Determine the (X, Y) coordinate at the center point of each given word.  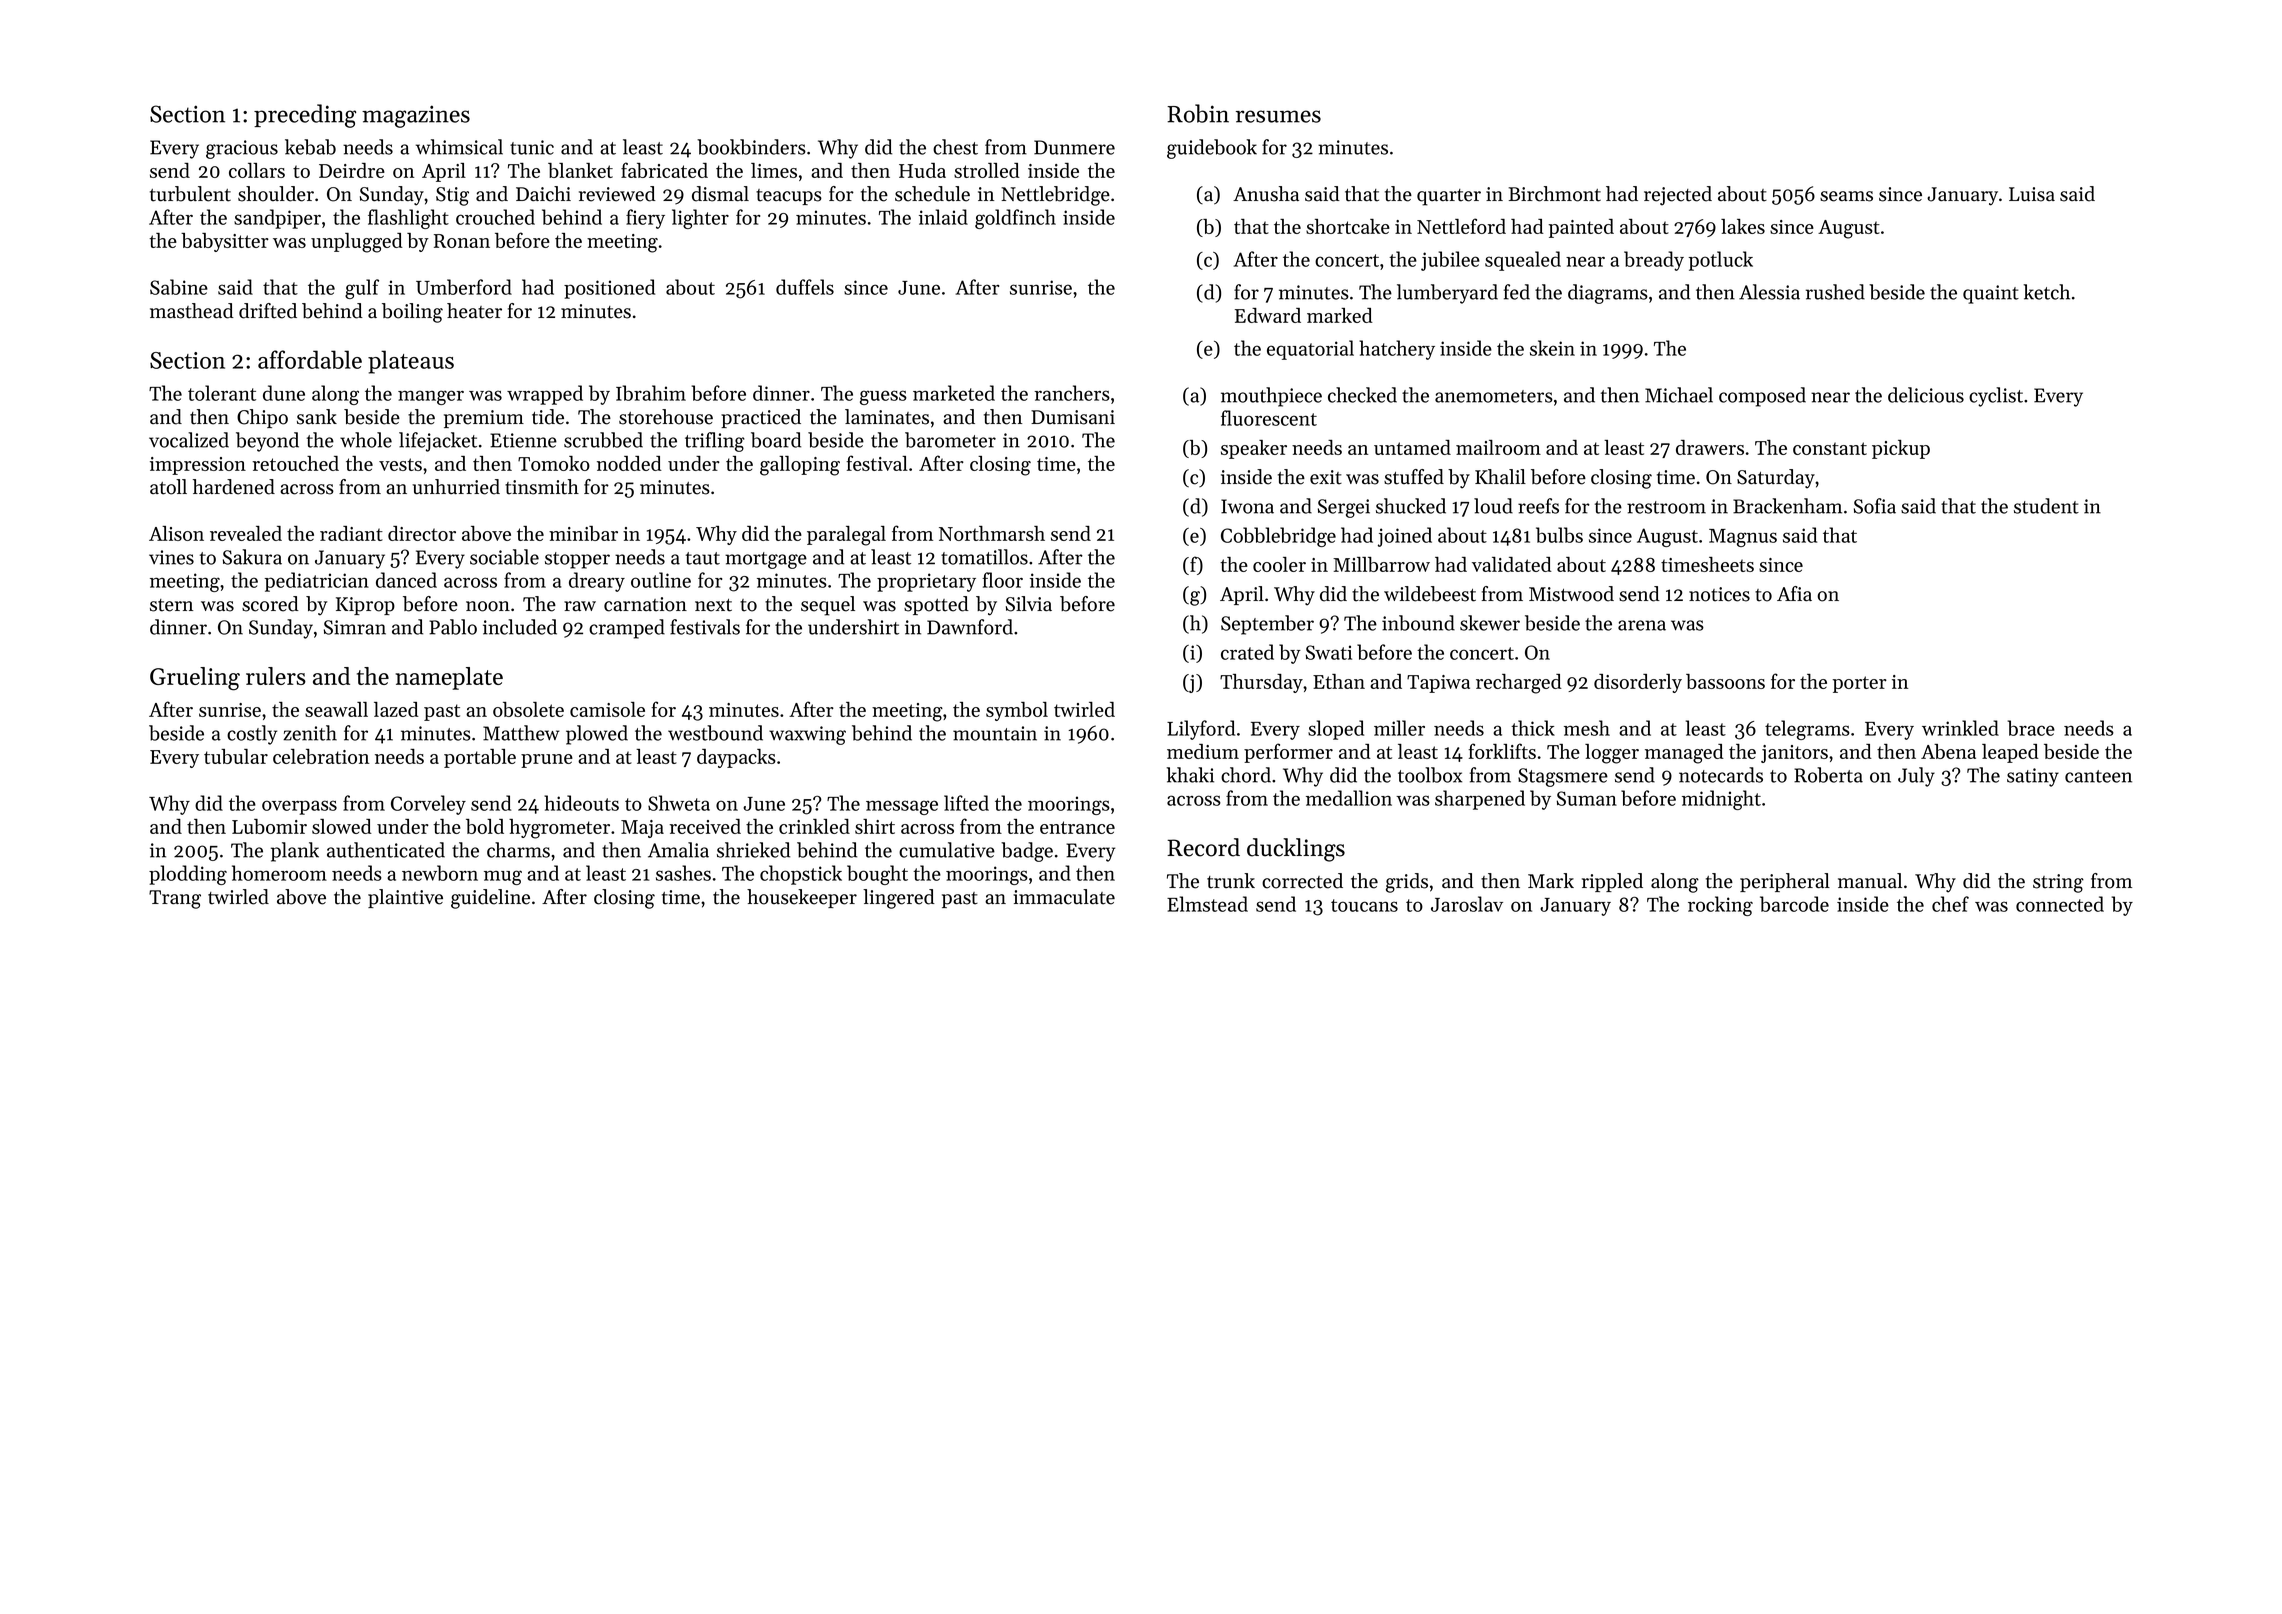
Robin (1198, 113)
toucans (1364, 905)
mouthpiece (1271, 397)
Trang (175, 899)
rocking (1720, 906)
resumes (1278, 116)
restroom (1666, 507)
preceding (305, 116)
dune (284, 393)
